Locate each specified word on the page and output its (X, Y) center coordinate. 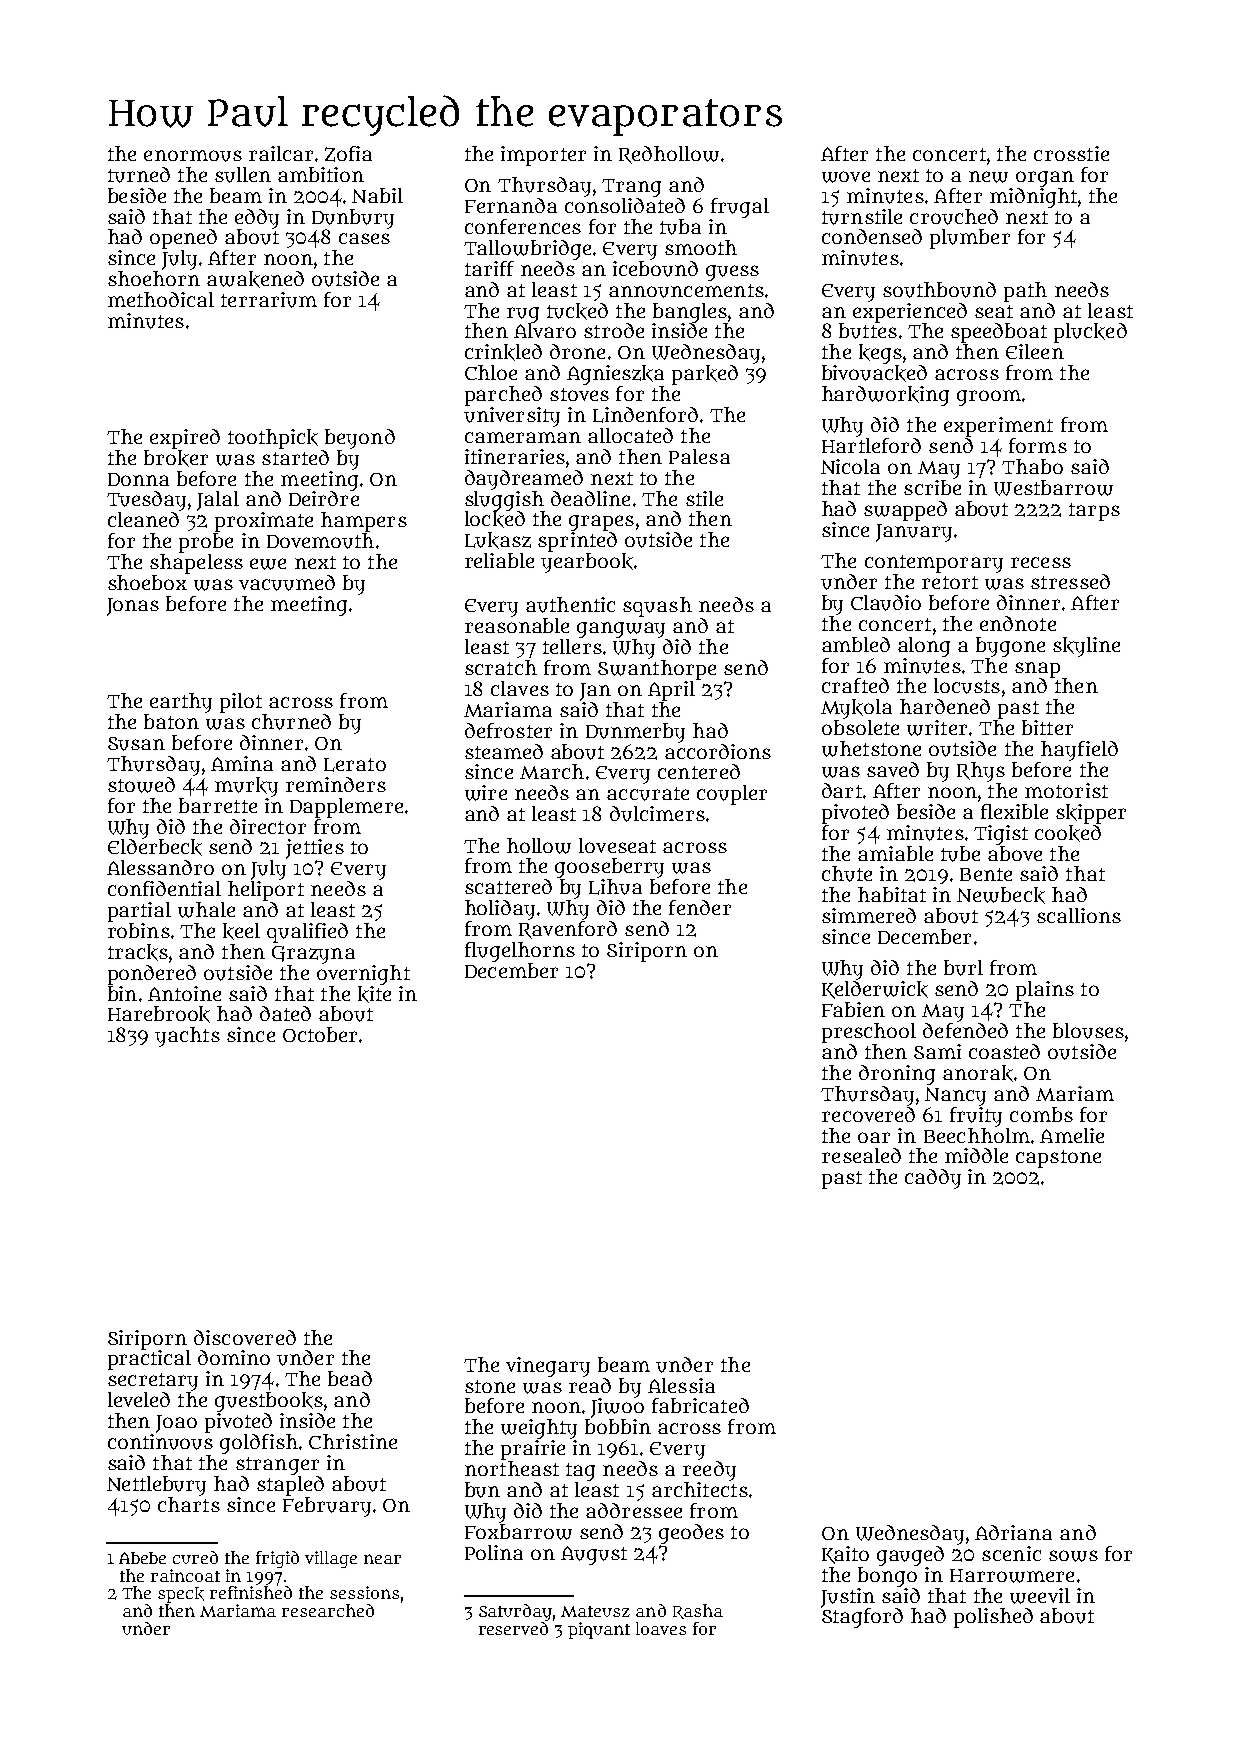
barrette (218, 805)
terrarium (269, 300)
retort (950, 582)
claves (520, 688)
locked (495, 519)
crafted (855, 685)
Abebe (142, 1558)
